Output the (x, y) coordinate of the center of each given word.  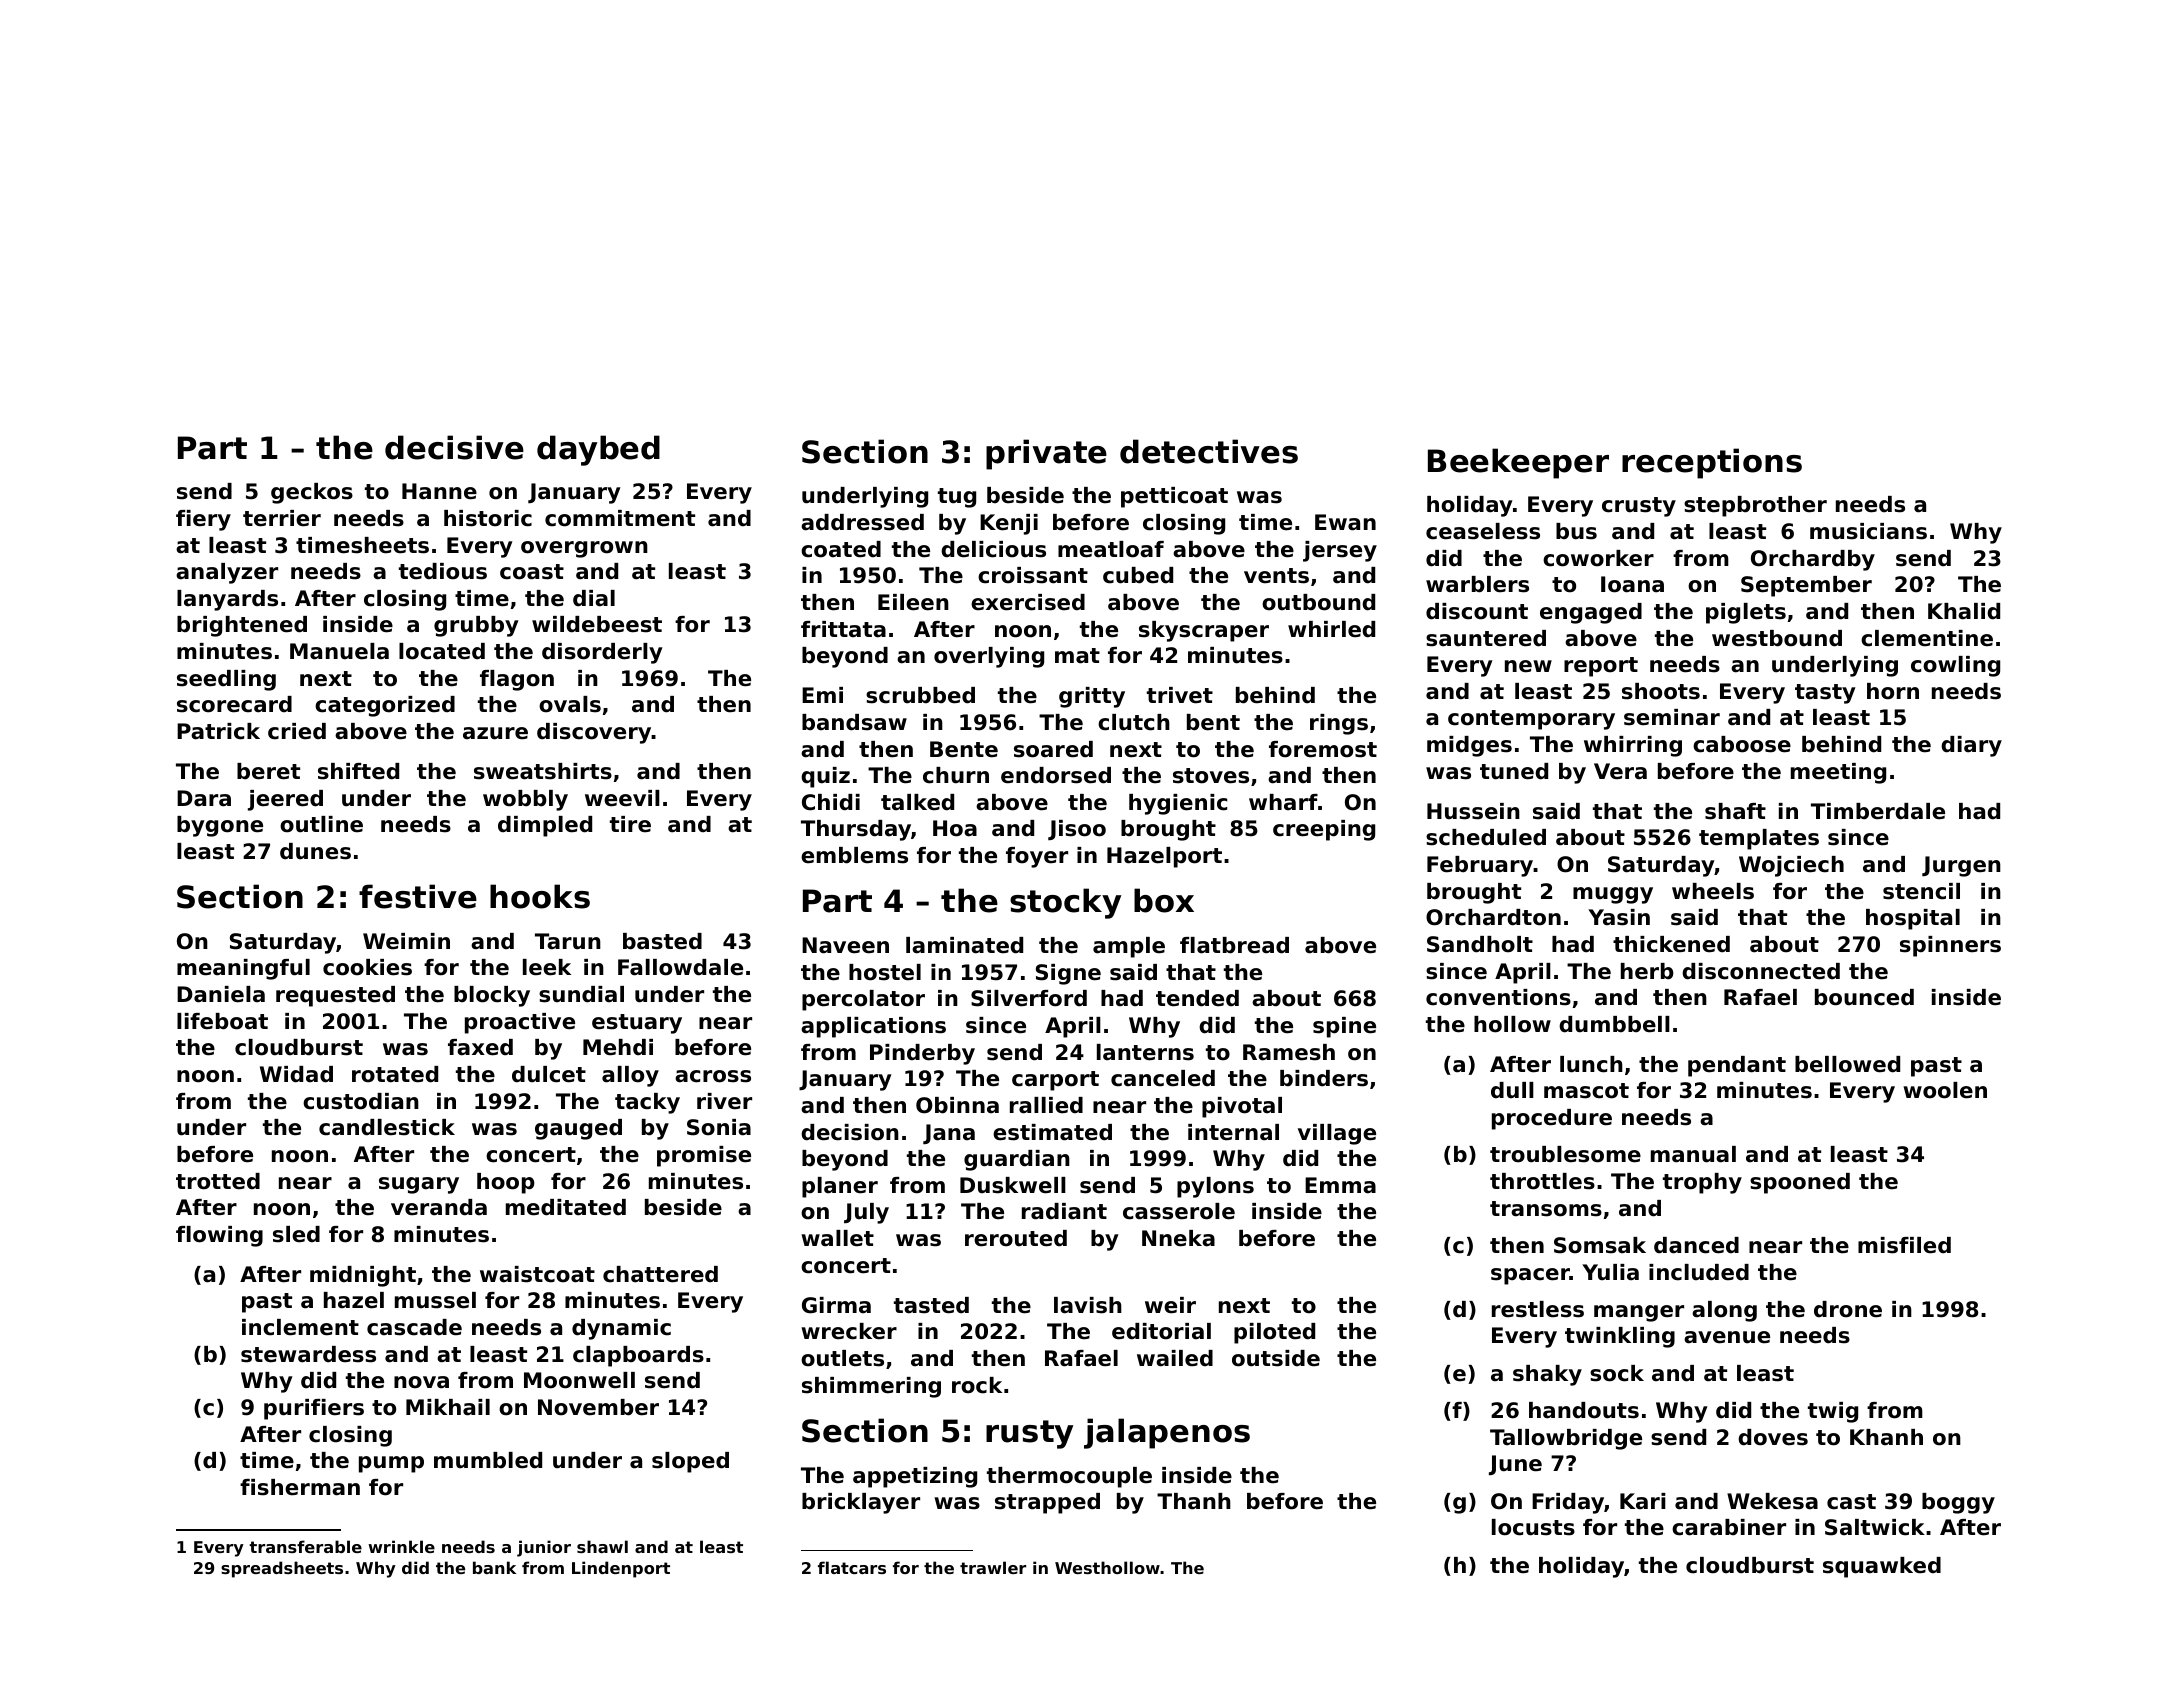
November (598, 1407)
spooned (1800, 1183)
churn (956, 775)
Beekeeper (1518, 463)
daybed (598, 450)
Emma (1340, 1185)
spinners (1950, 946)
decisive (454, 447)
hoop (506, 1183)
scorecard (234, 704)
